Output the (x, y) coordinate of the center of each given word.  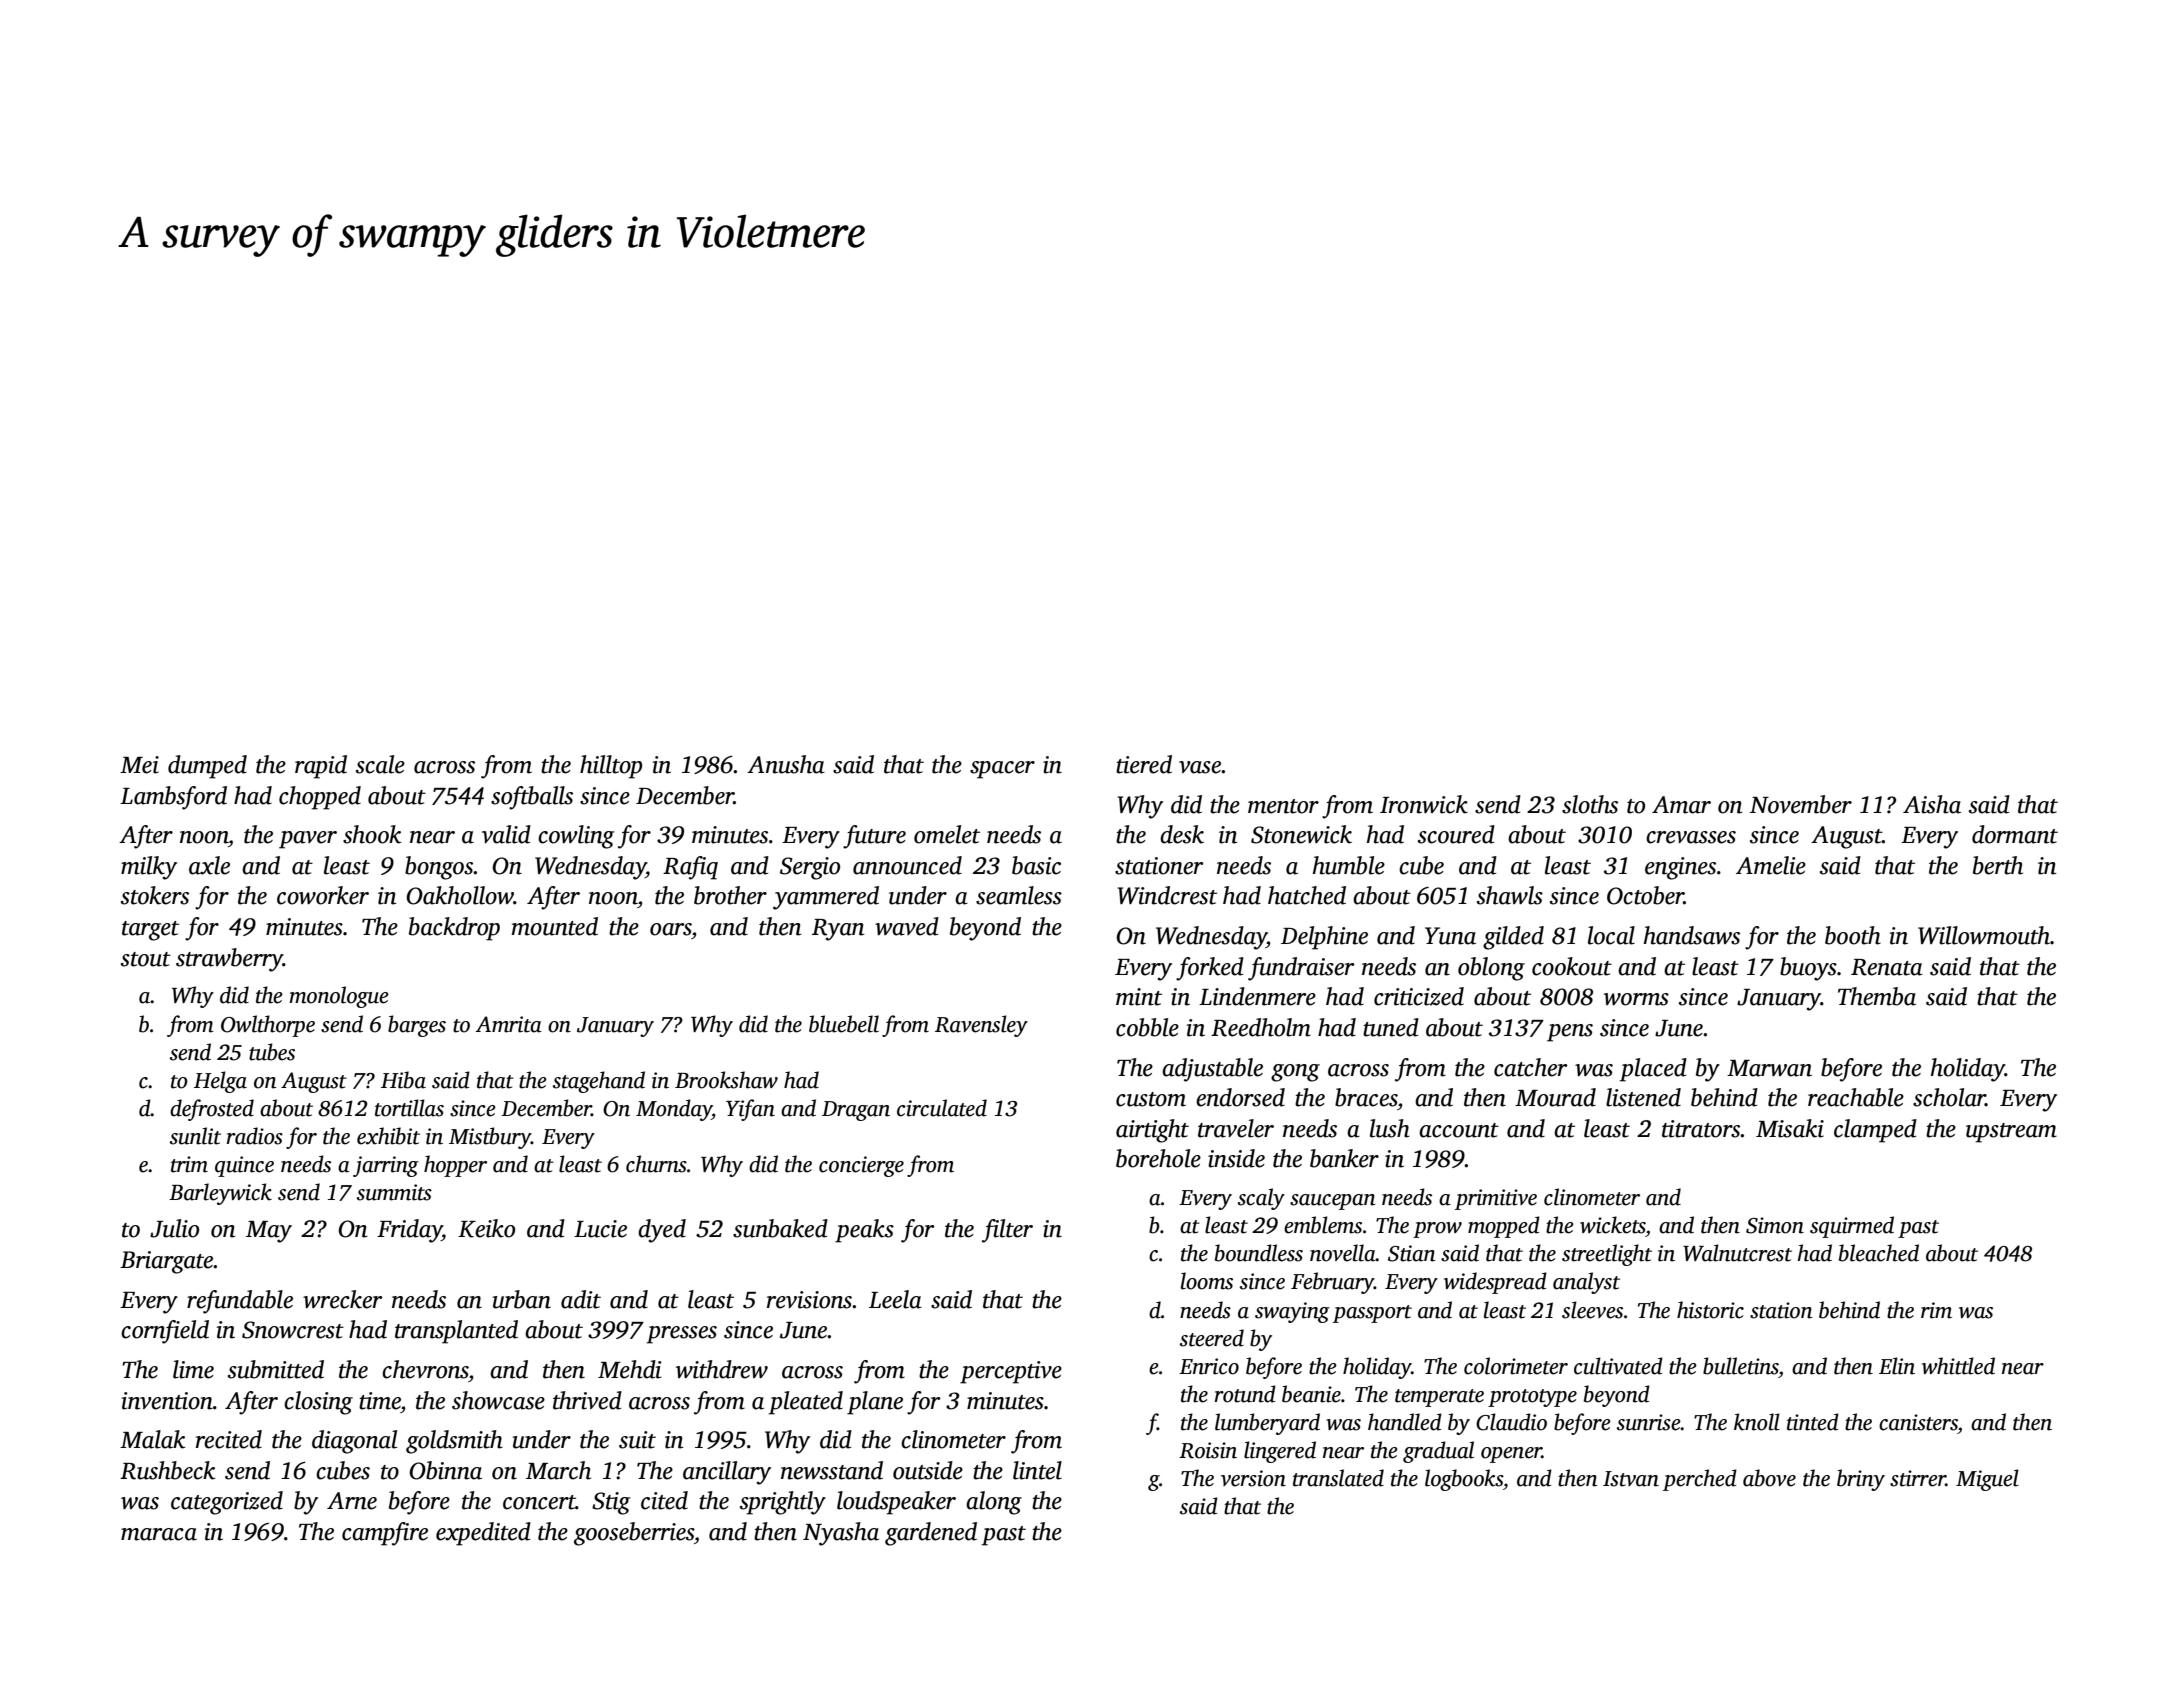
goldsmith (454, 1442)
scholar (1949, 1097)
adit (581, 1299)
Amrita (508, 1024)
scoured (1456, 834)
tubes (272, 1052)
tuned (1391, 1027)
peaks (864, 1231)
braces (1366, 1097)
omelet (947, 834)
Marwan (1769, 1068)
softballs (532, 798)
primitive (1496, 1199)
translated (1338, 1478)
